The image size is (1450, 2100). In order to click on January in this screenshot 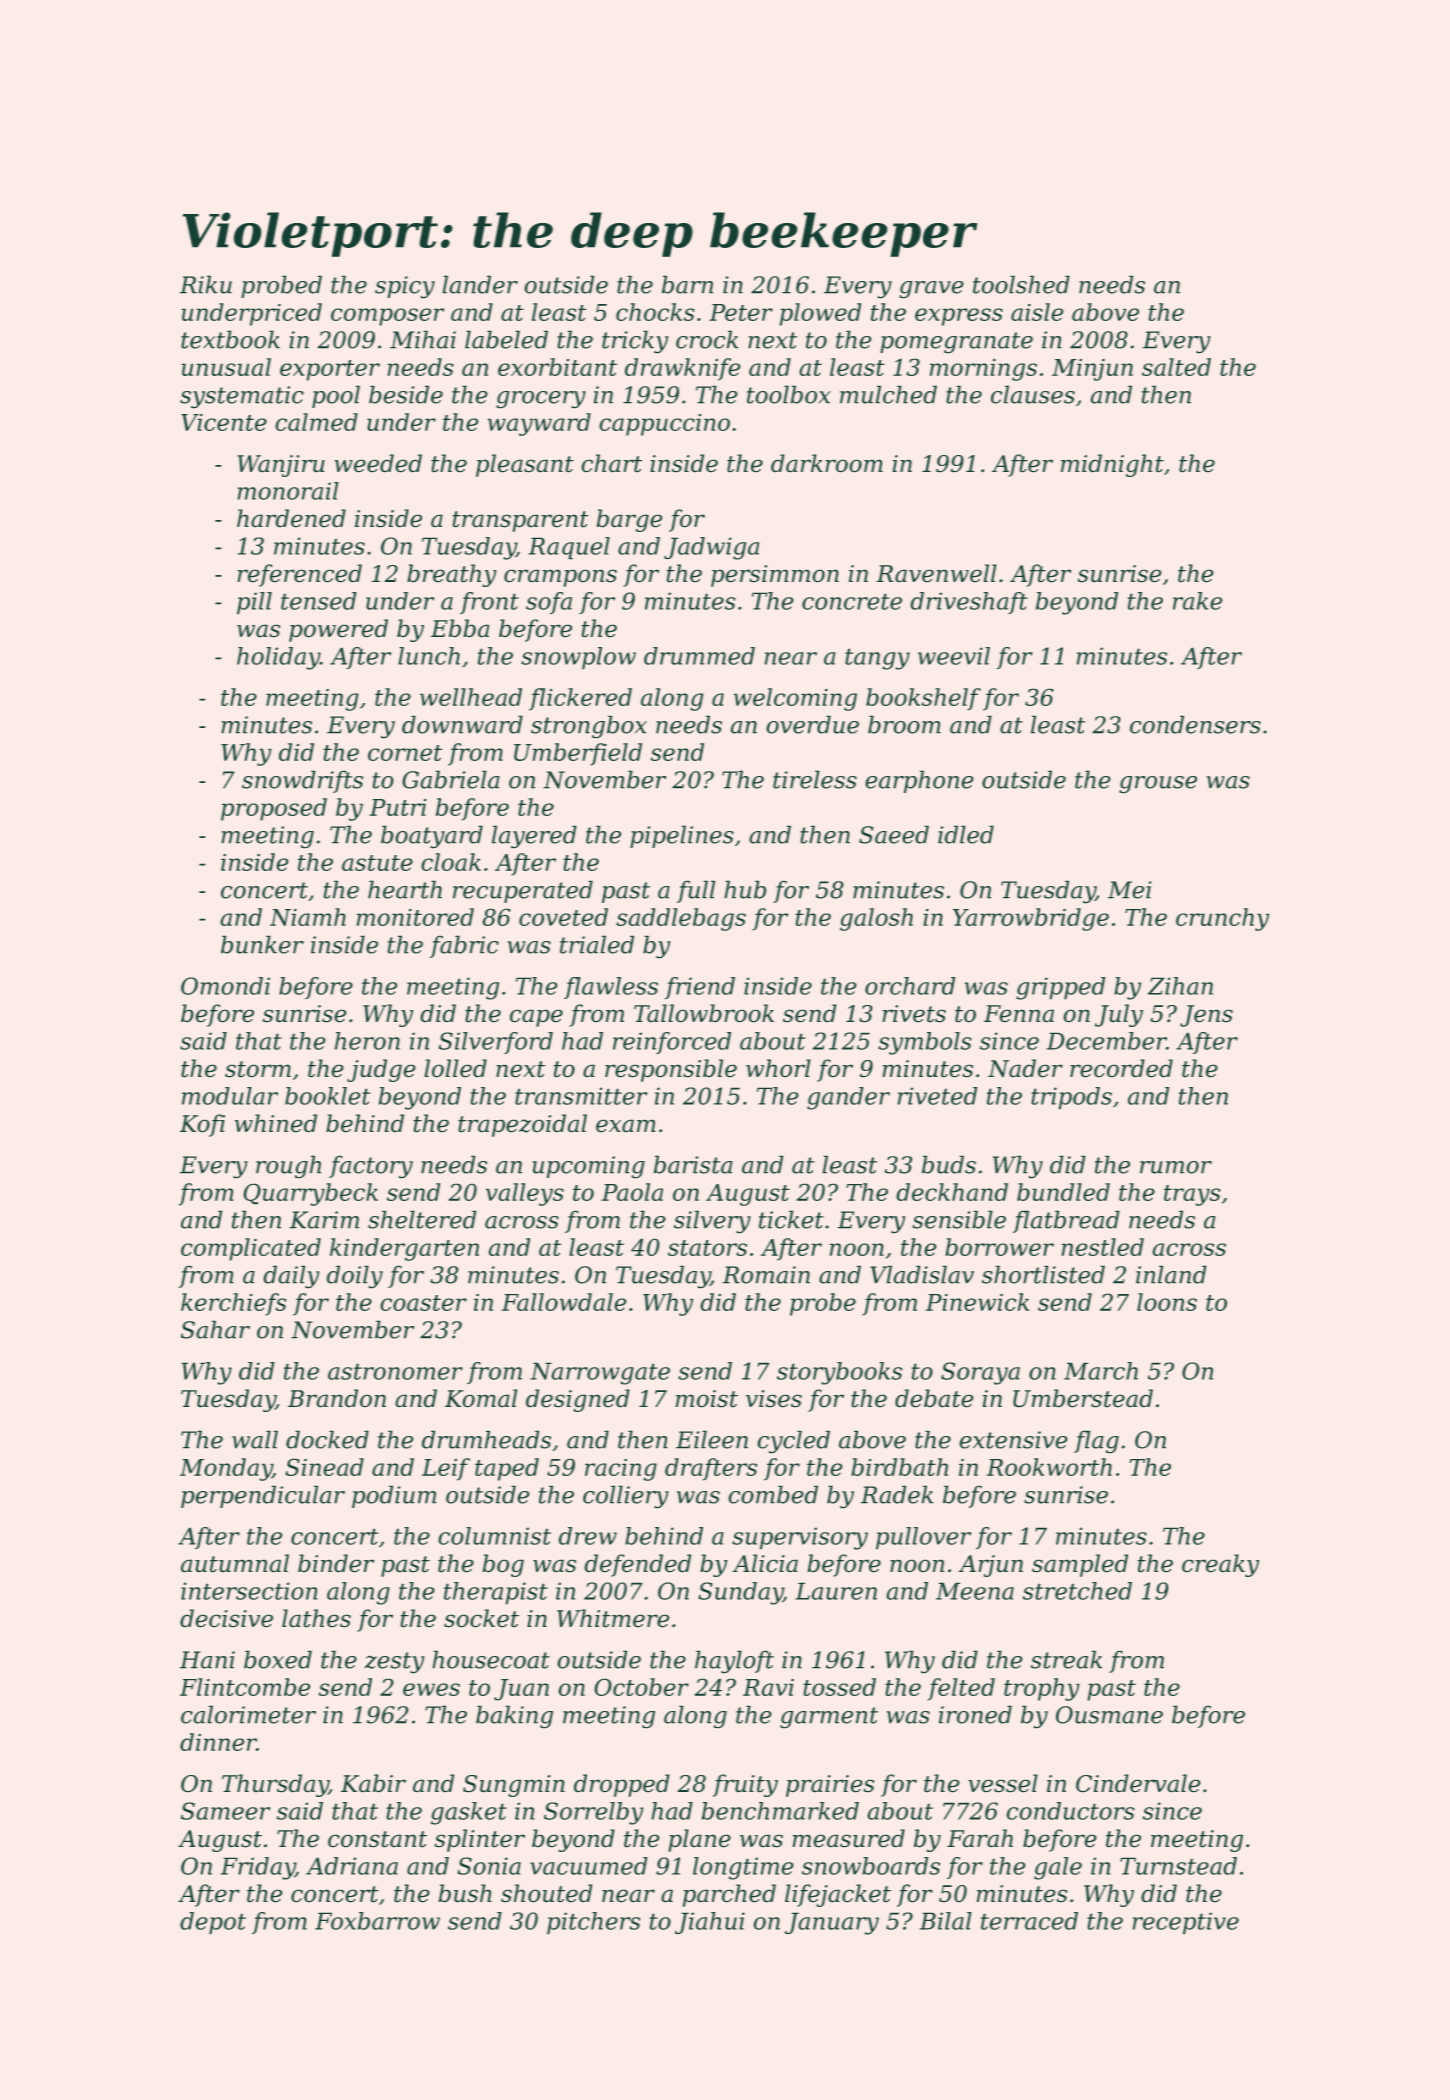, I will do `click(832, 1924)`.
